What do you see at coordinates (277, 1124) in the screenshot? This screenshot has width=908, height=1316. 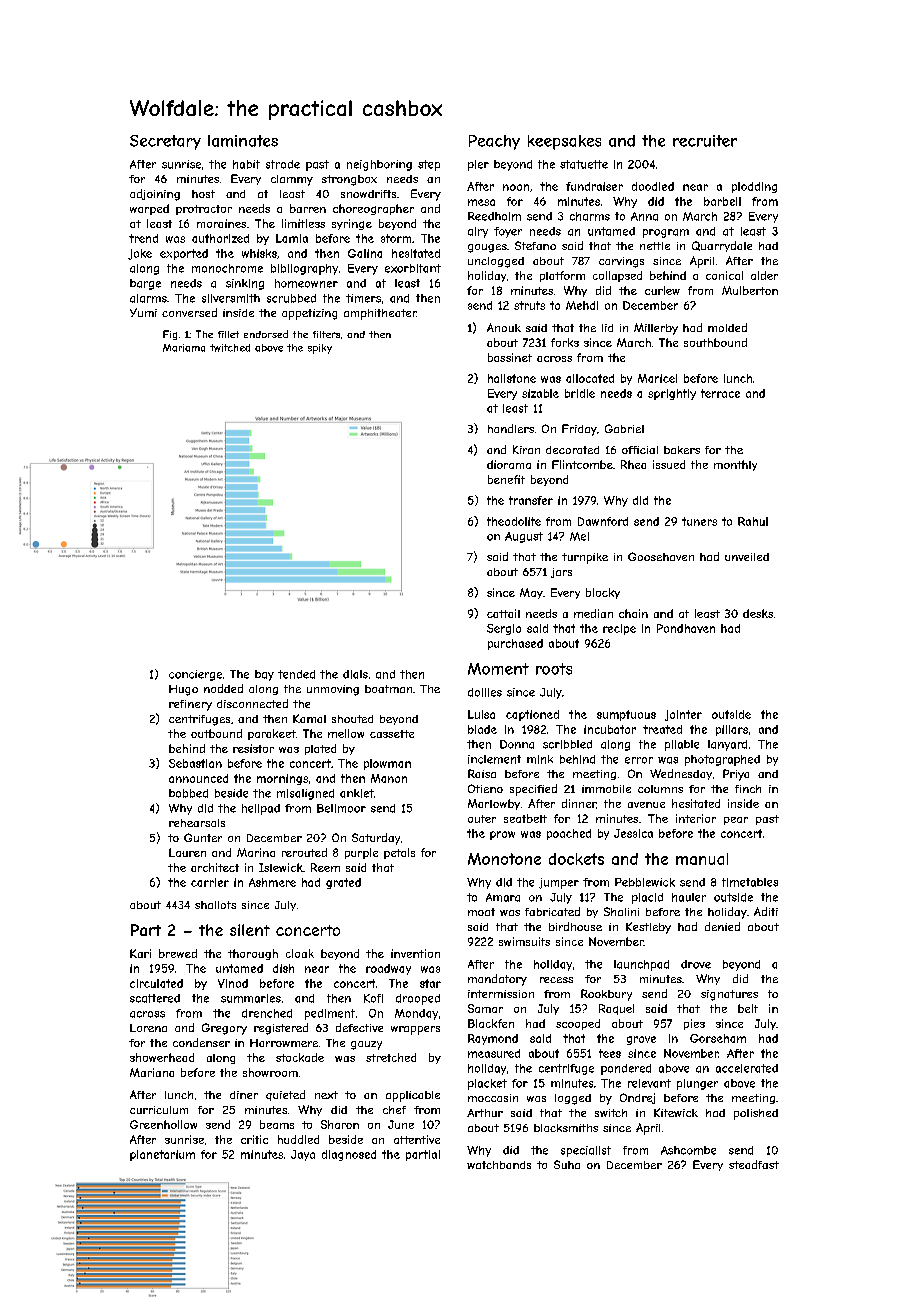 I see `beams` at bounding box center [277, 1124].
